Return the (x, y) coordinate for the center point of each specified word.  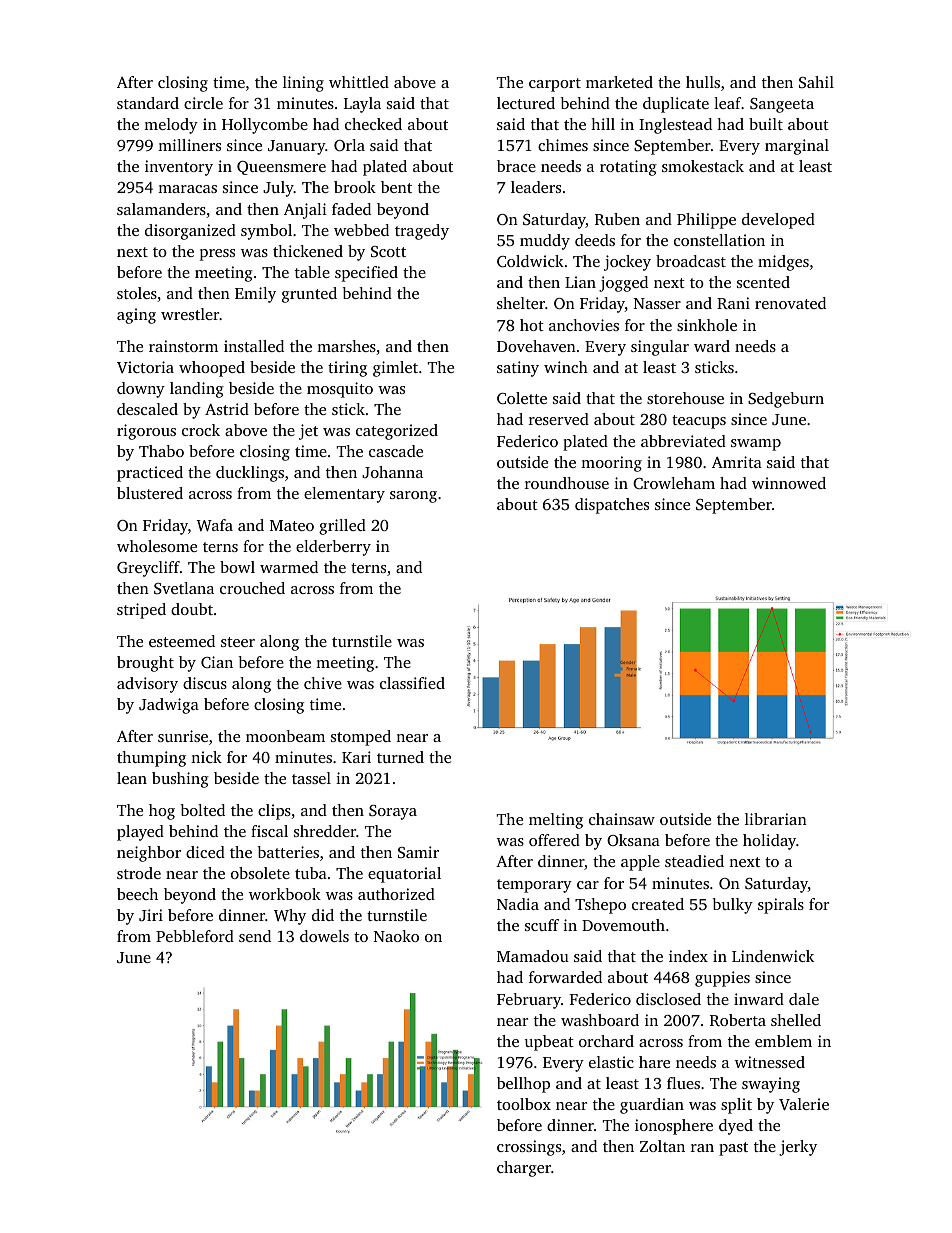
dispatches (612, 506)
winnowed (789, 483)
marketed (619, 82)
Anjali (305, 211)
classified (412, 683)
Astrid (227, 409)
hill (603, 124)
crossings (529, 1148)
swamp (756, 445)
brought (145, 664)
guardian (652, 1106)
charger (524, 1169)
